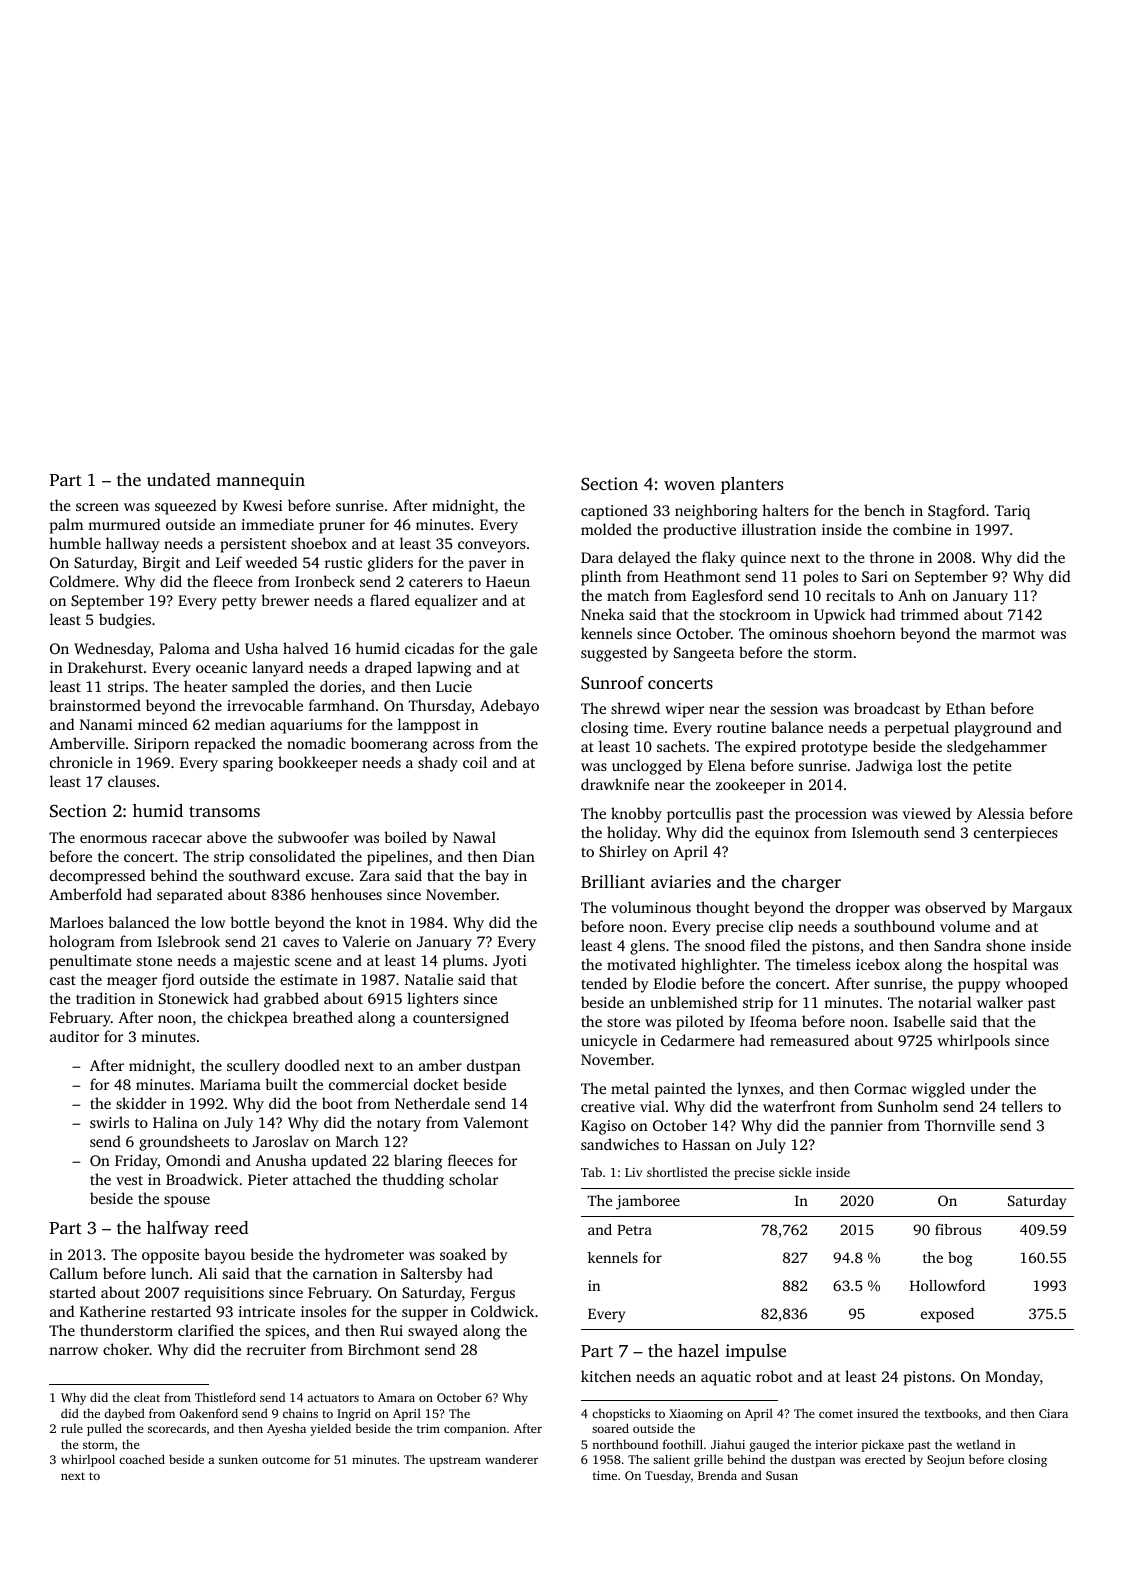 This screenshot has width=1123, height=1588. Describe the element at coordinates (635, 708) in the screenshot. I see `shrewd` at that location.
